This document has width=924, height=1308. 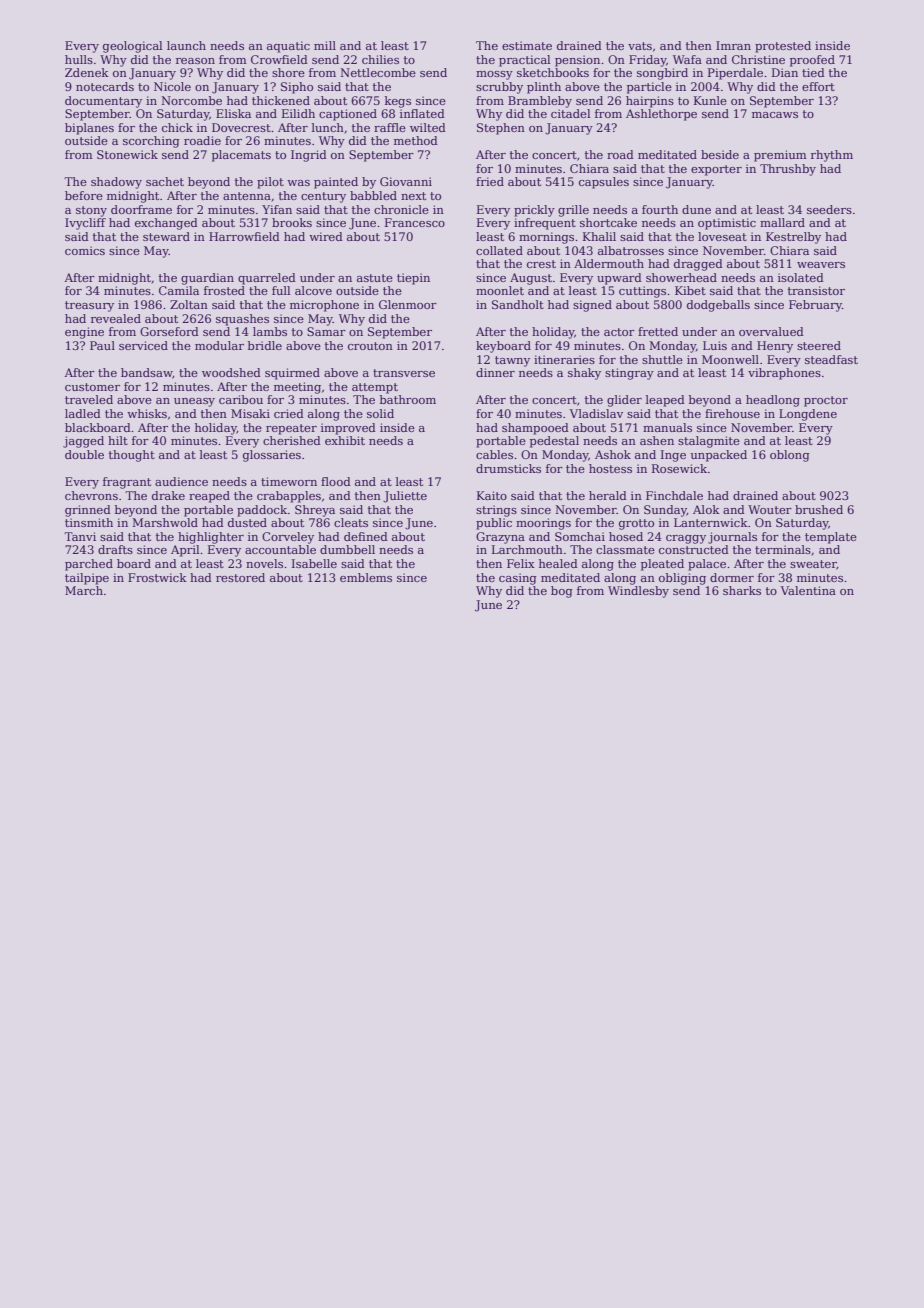 What do you see at coordinates (132, 47) in the document?
I see `geological` at bounding box center [132, 47].
